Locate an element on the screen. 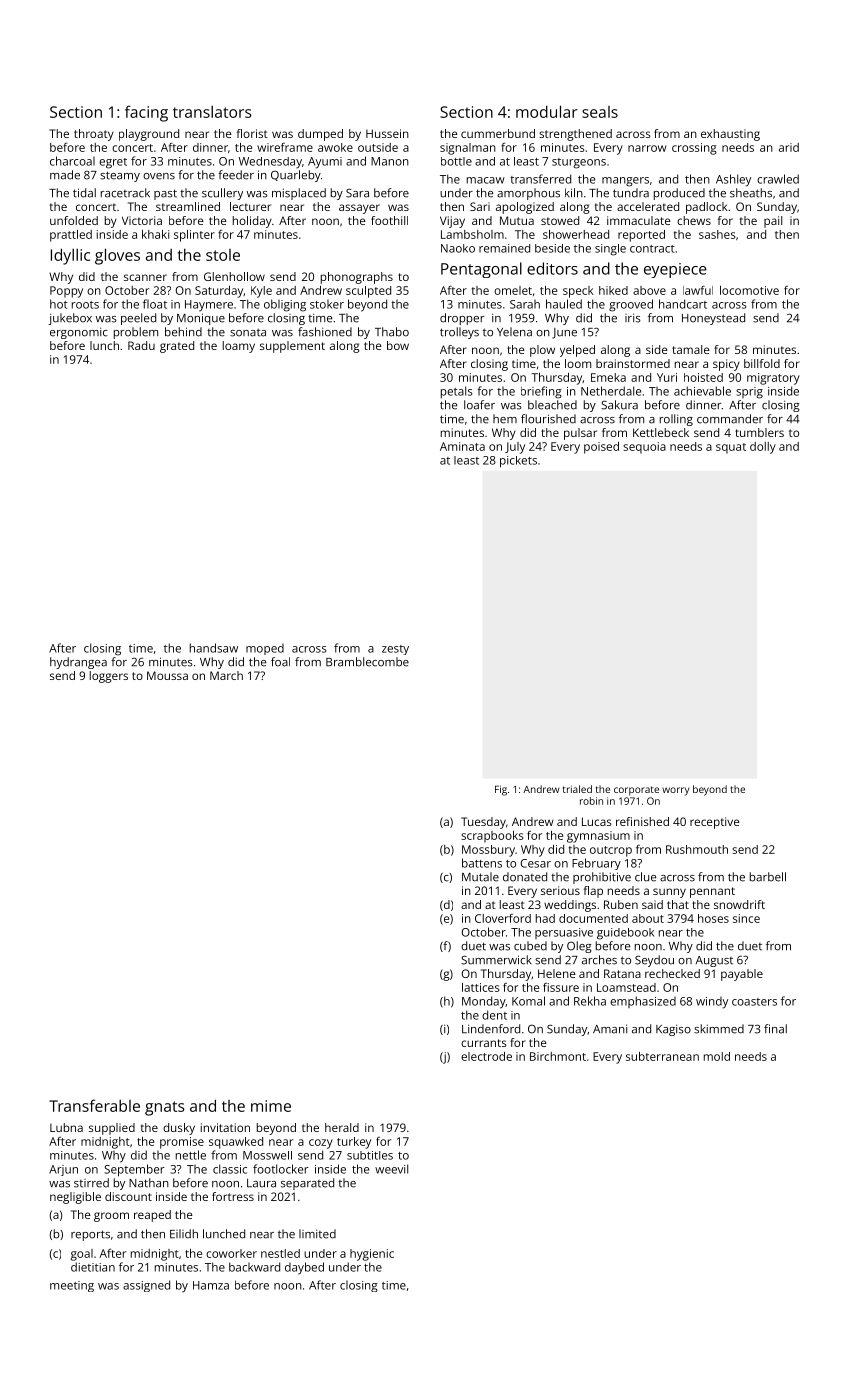 Image resolution: width=849 pixels, height=1400 pixels. Hamza is located at coordinates (211, 1285).
